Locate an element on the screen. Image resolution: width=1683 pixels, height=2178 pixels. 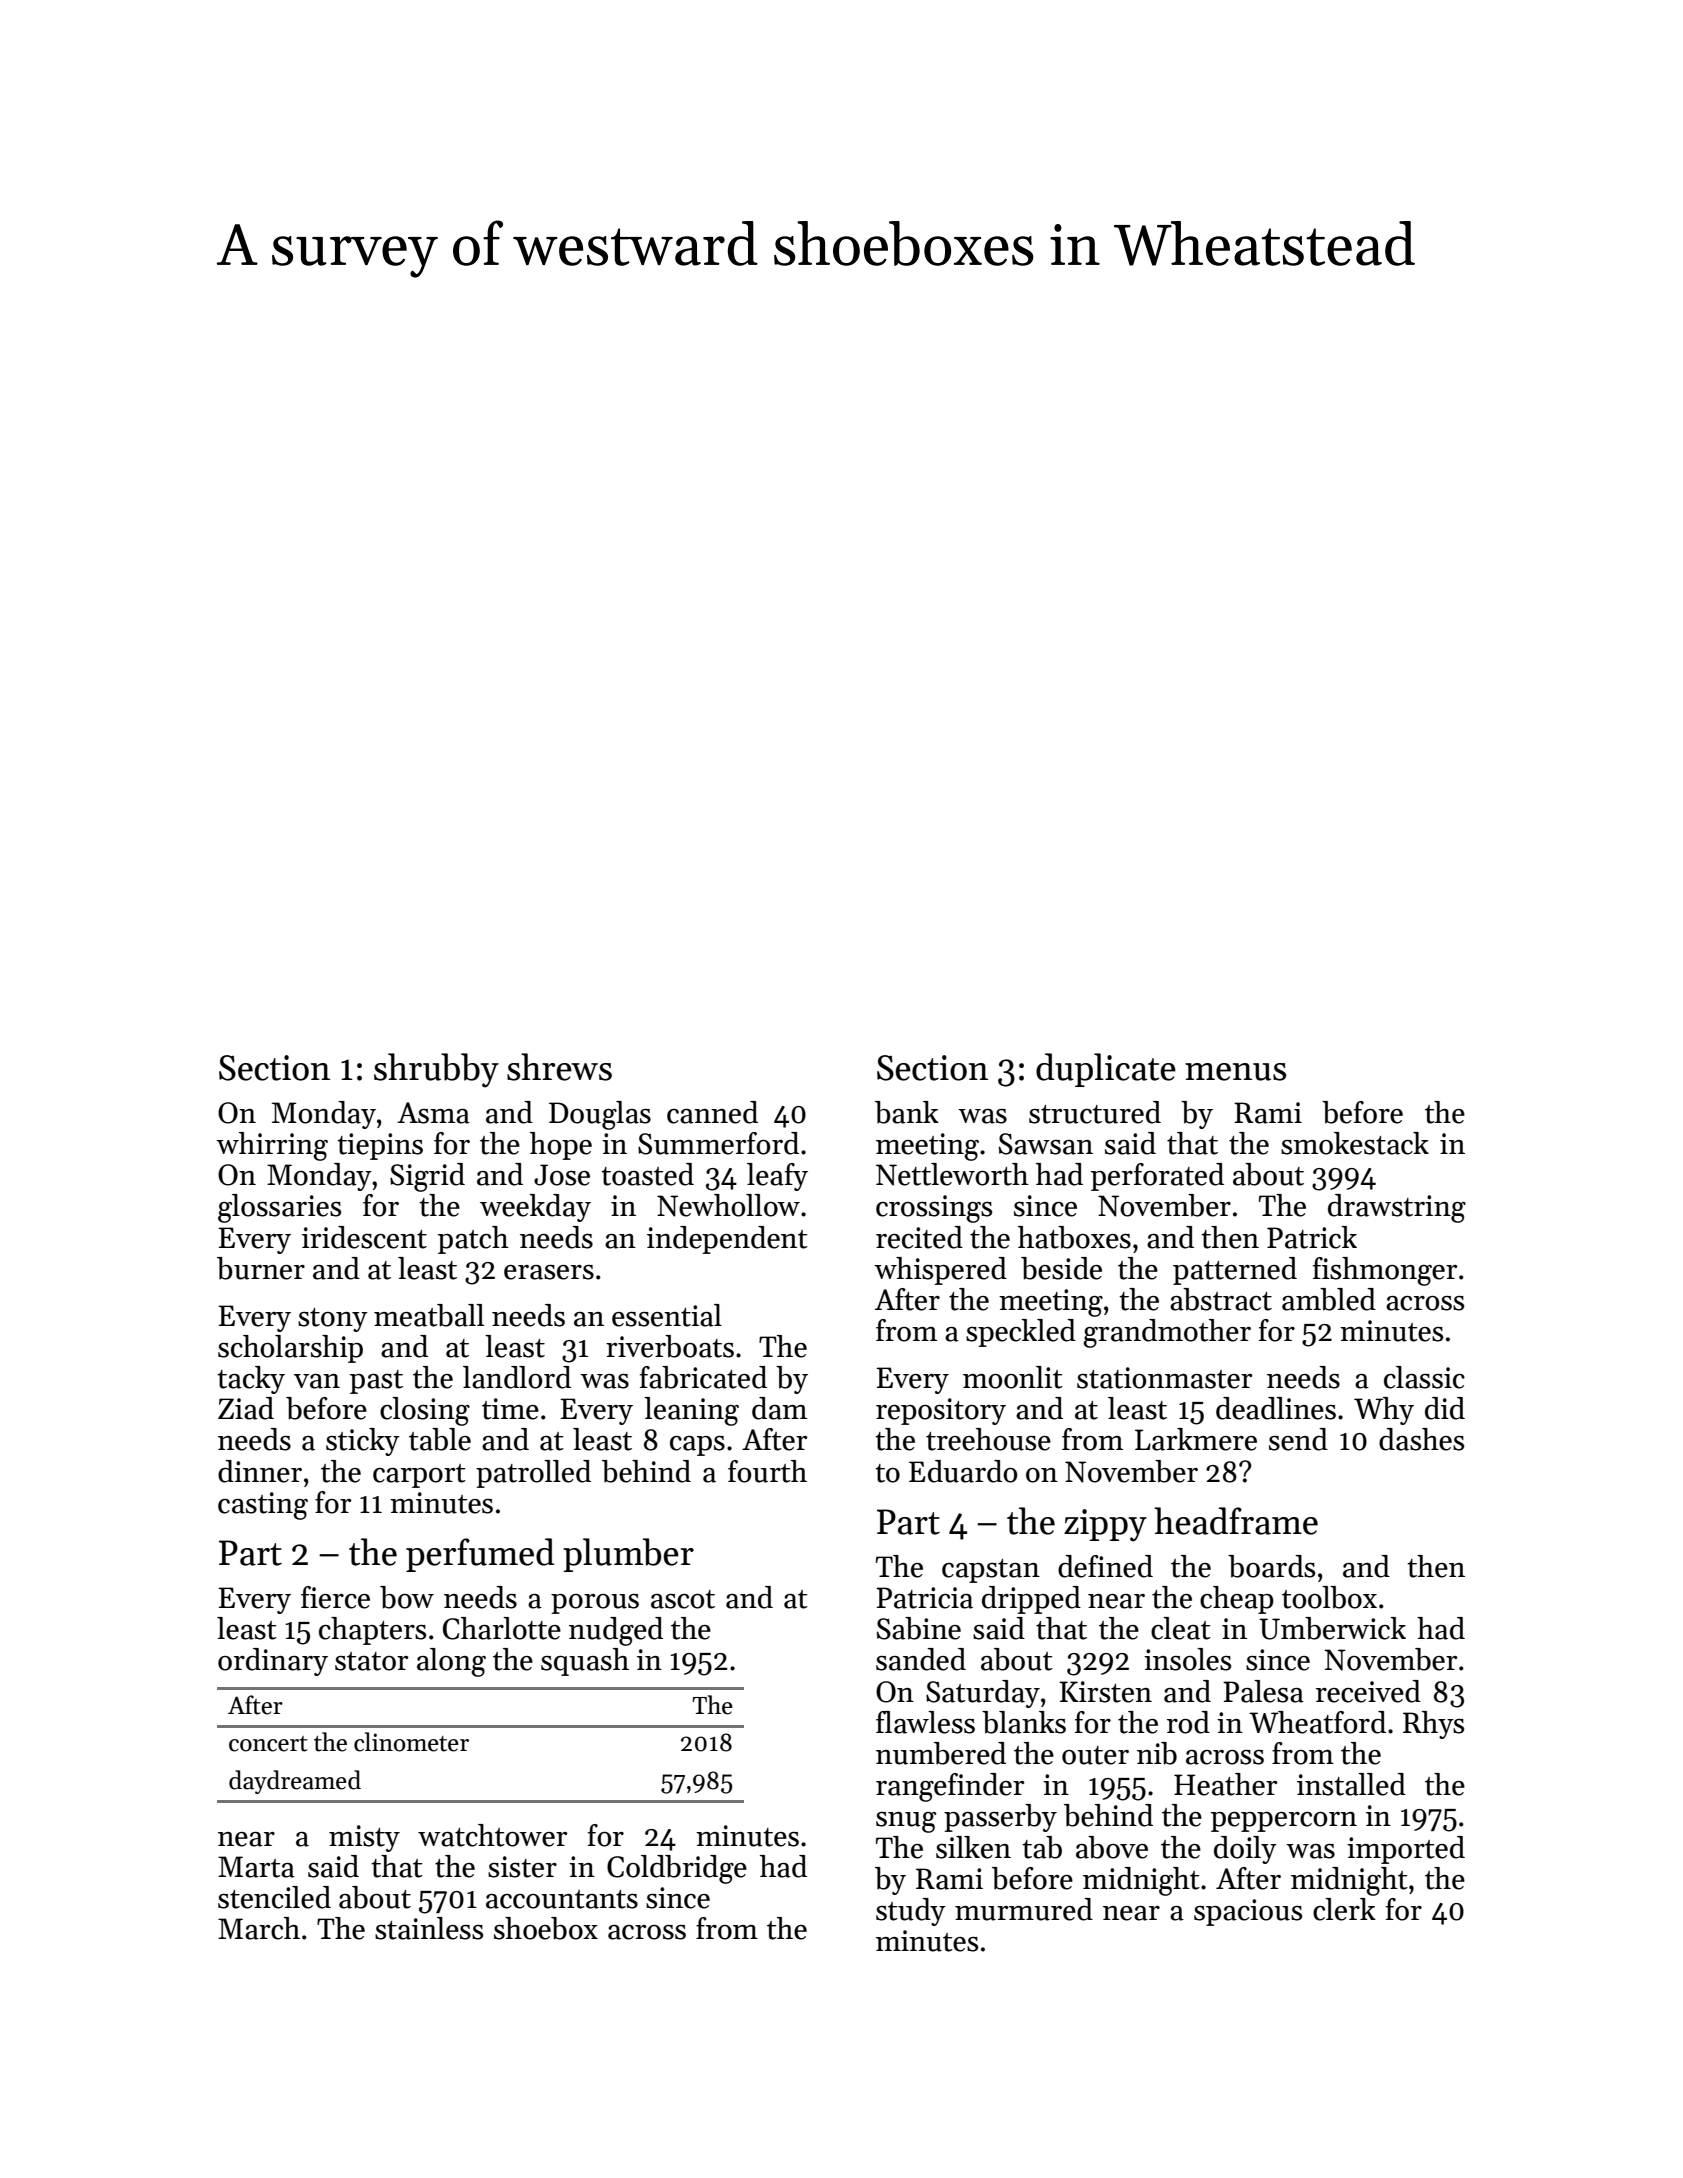
stainless is located at coordinates (429, 1928).
